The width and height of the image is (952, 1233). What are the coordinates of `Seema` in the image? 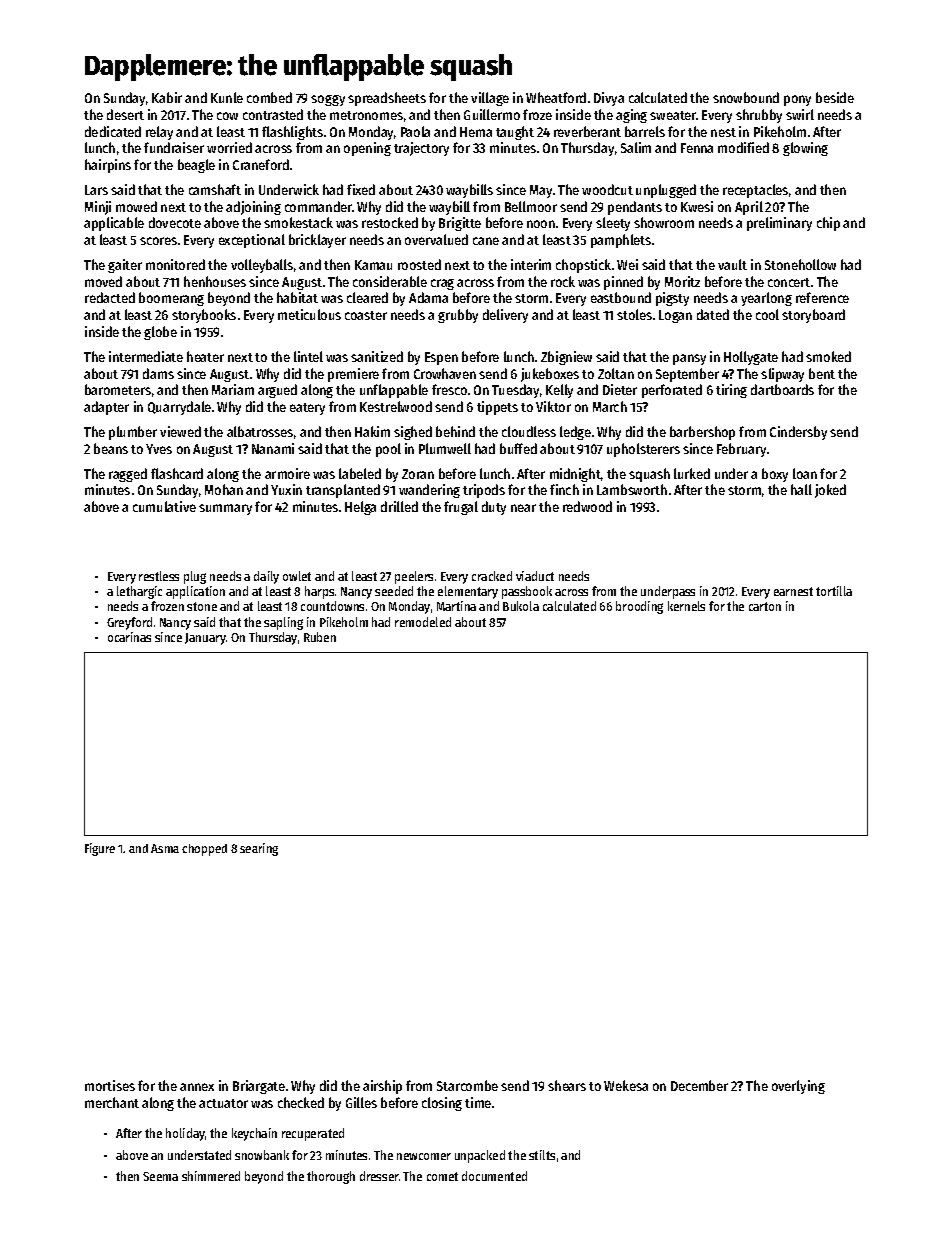 It's located at (160, 1176).
